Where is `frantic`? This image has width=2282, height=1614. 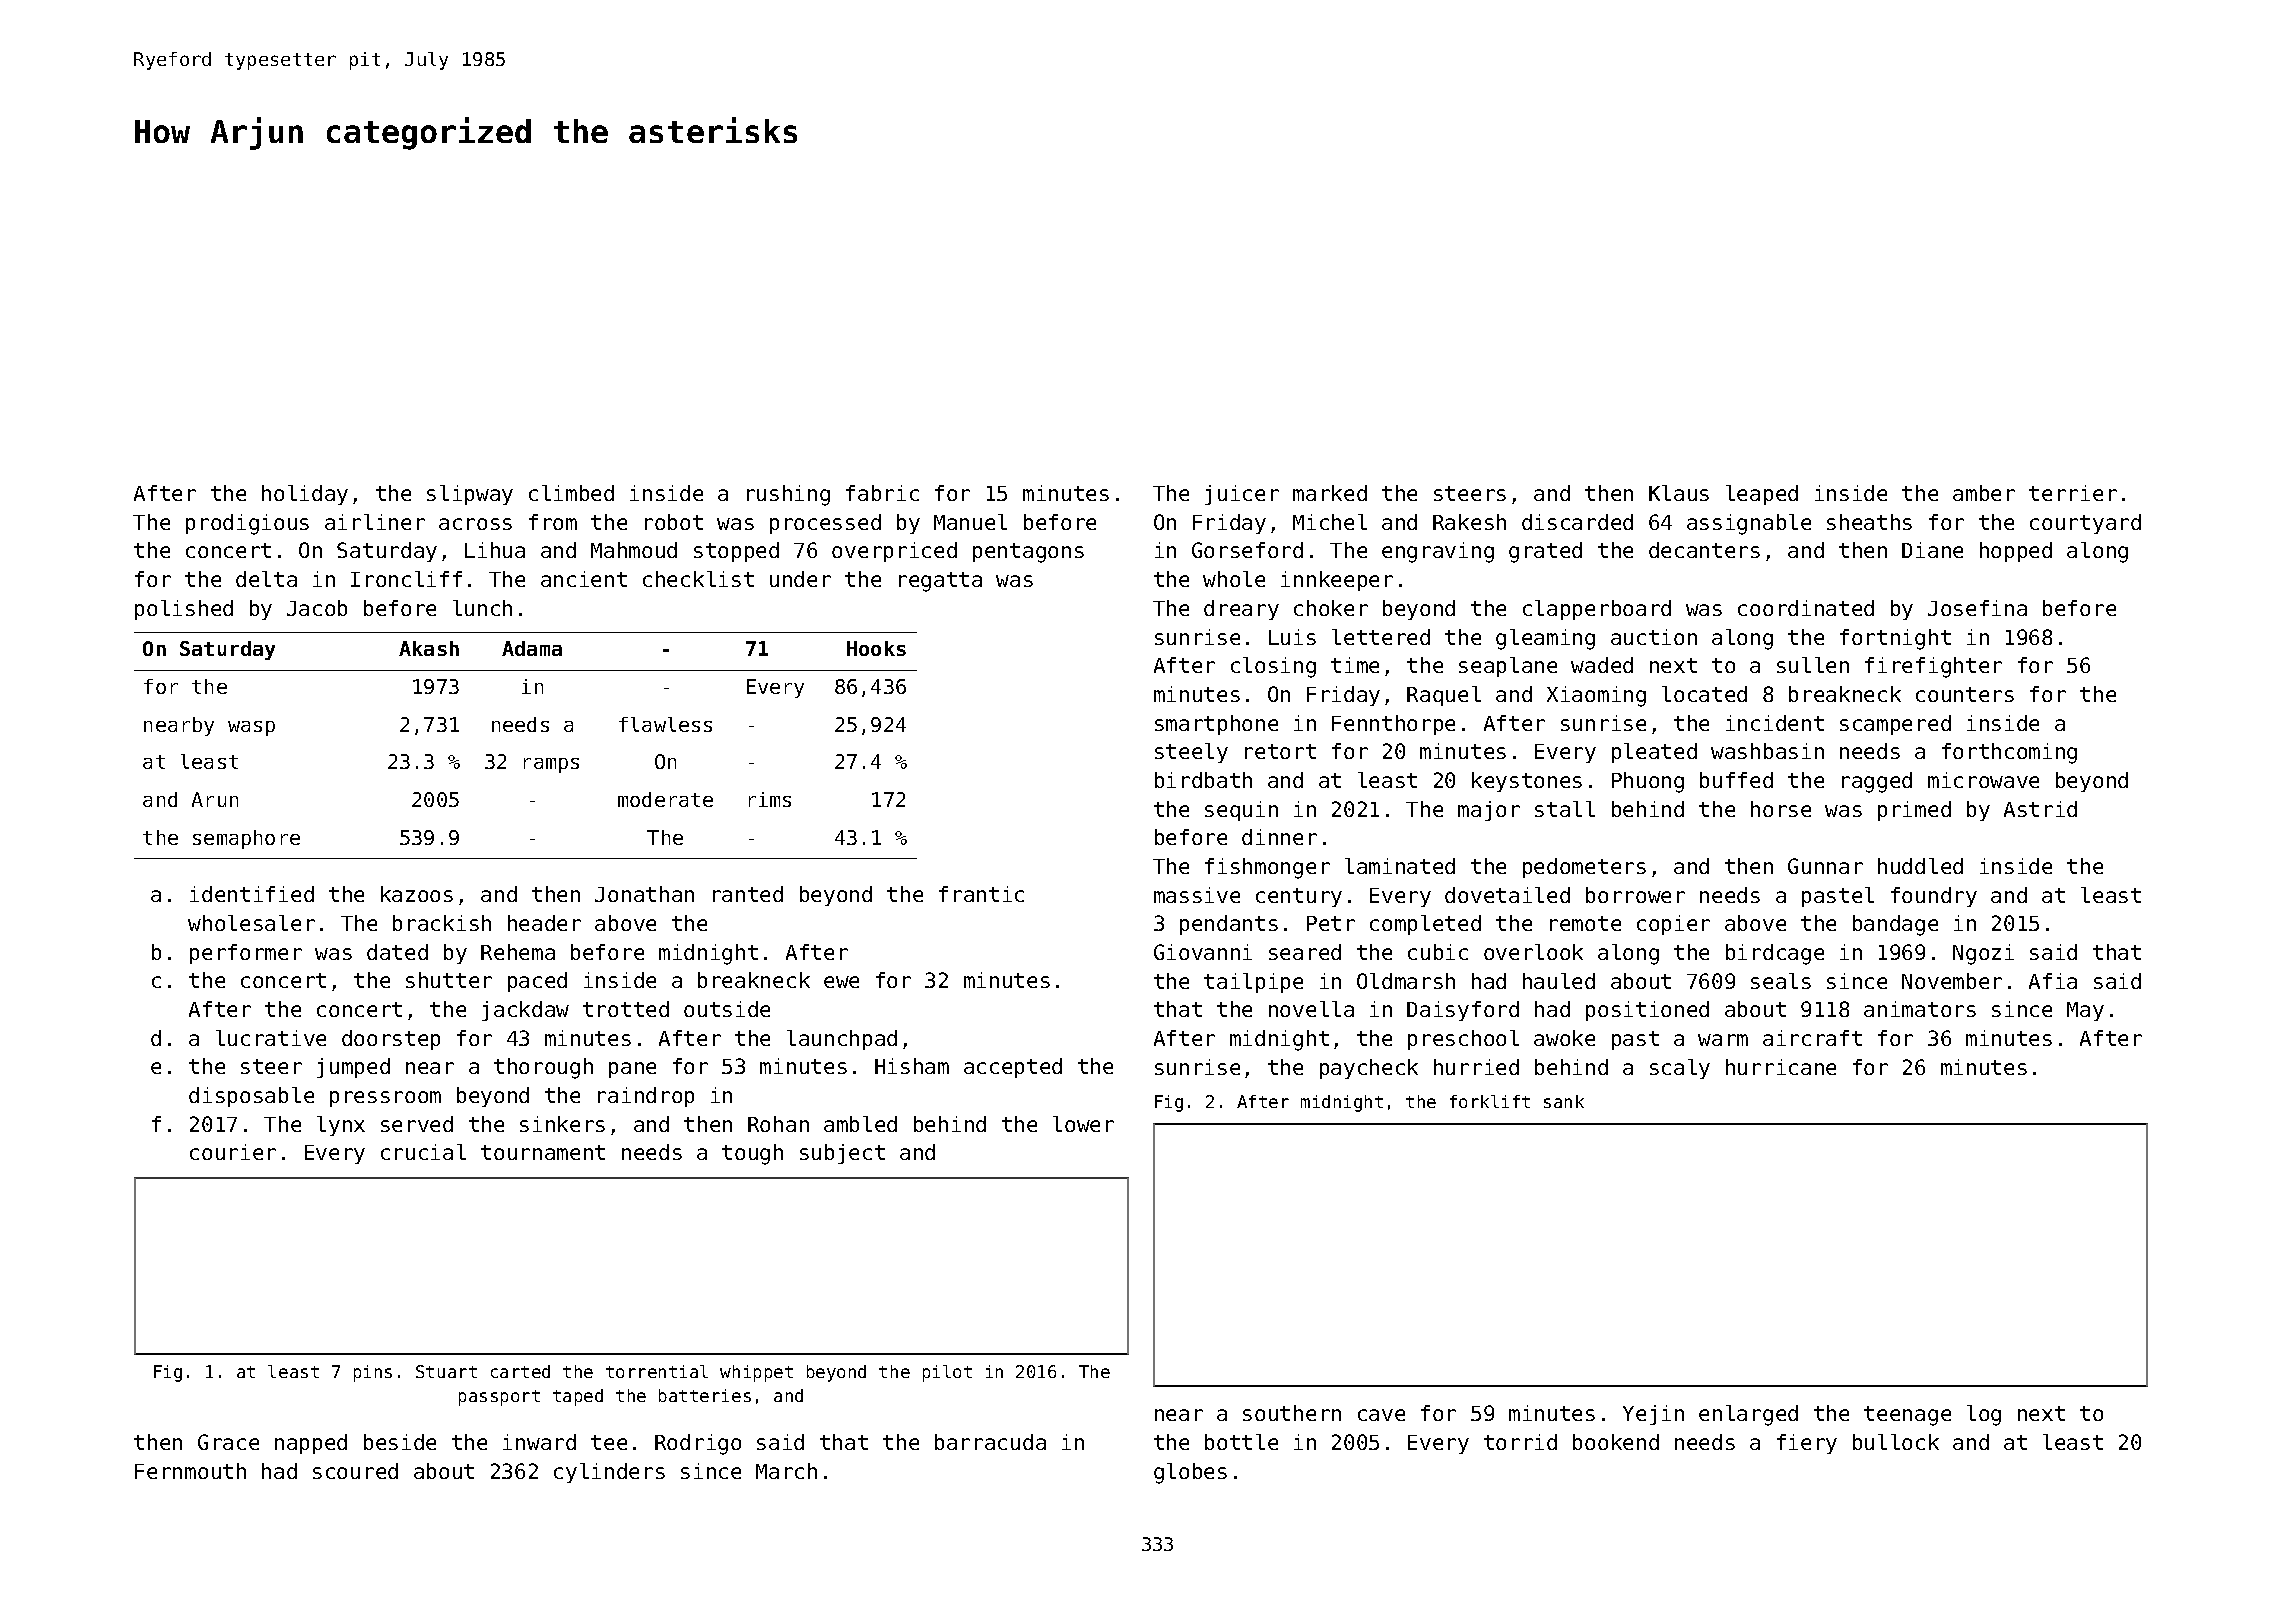
frantic is located at coordinates (981, 894).
